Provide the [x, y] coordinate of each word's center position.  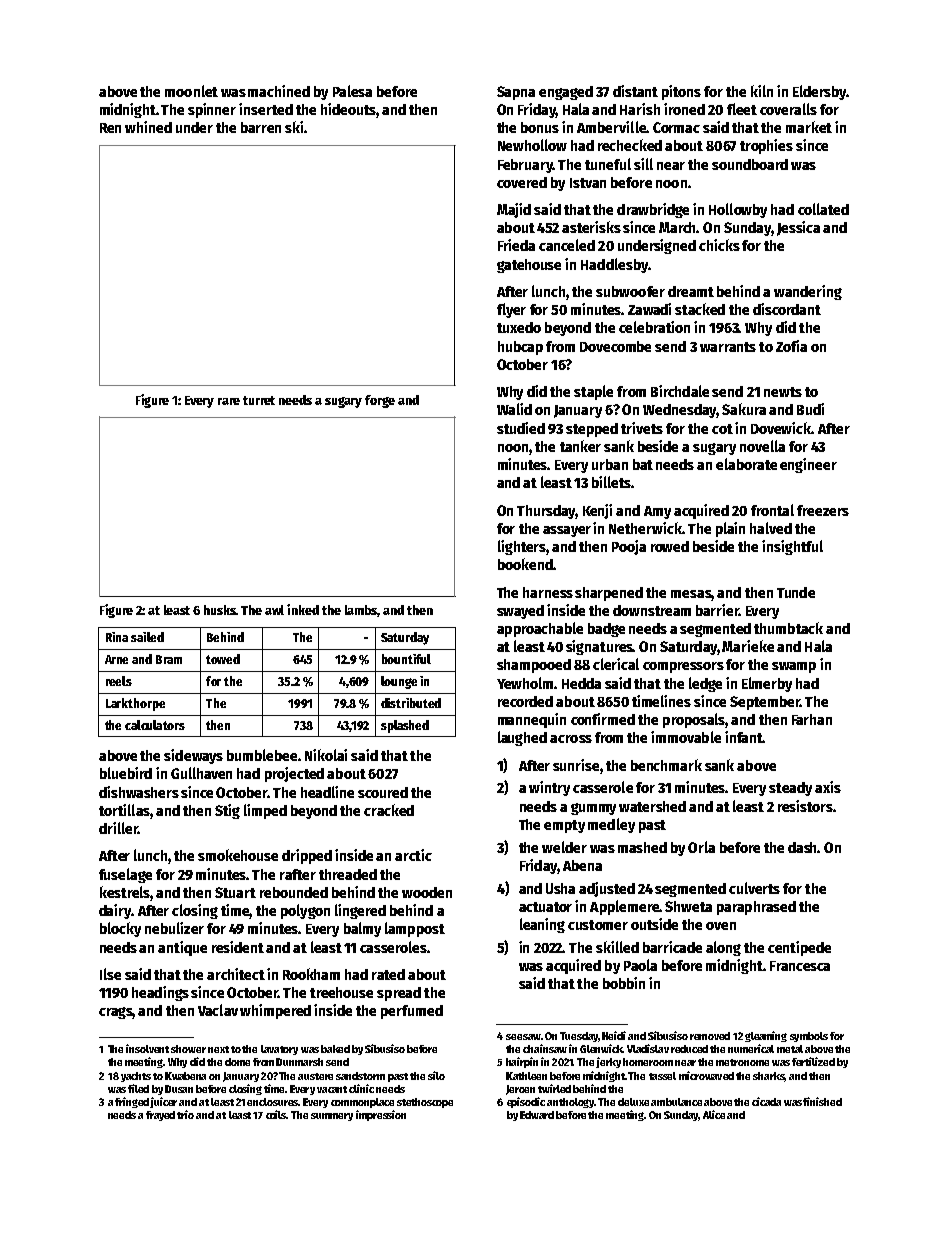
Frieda [516, 245]
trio [185, 1114]
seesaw [523, 1037]
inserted [266, 109]
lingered [360, 911]
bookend [525, 564]
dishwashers [139, 792]
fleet [742, 109]
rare [229, 401]
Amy [657, 512]
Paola [640, 965]
